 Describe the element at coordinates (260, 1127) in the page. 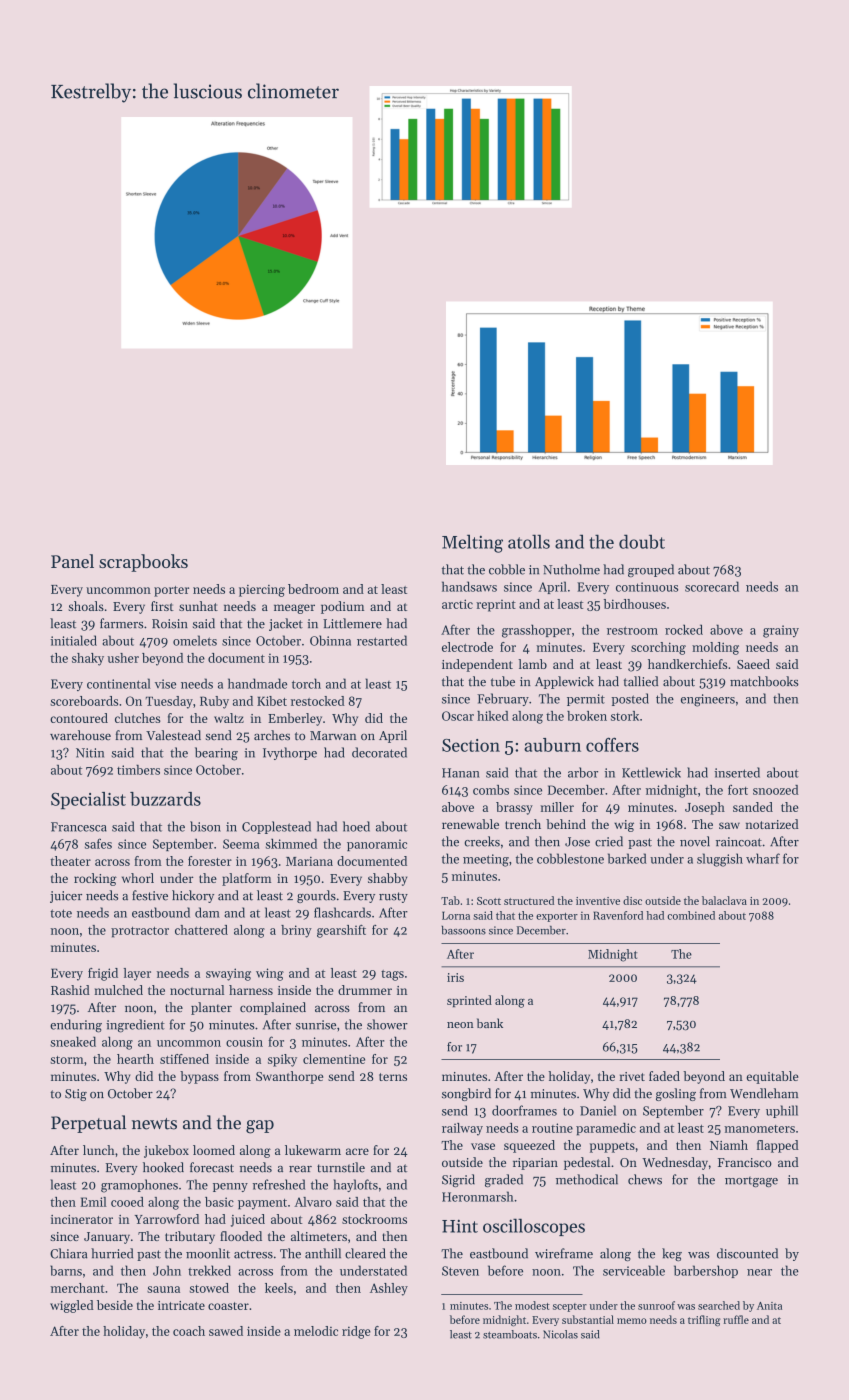

I see `gap` at that location.
